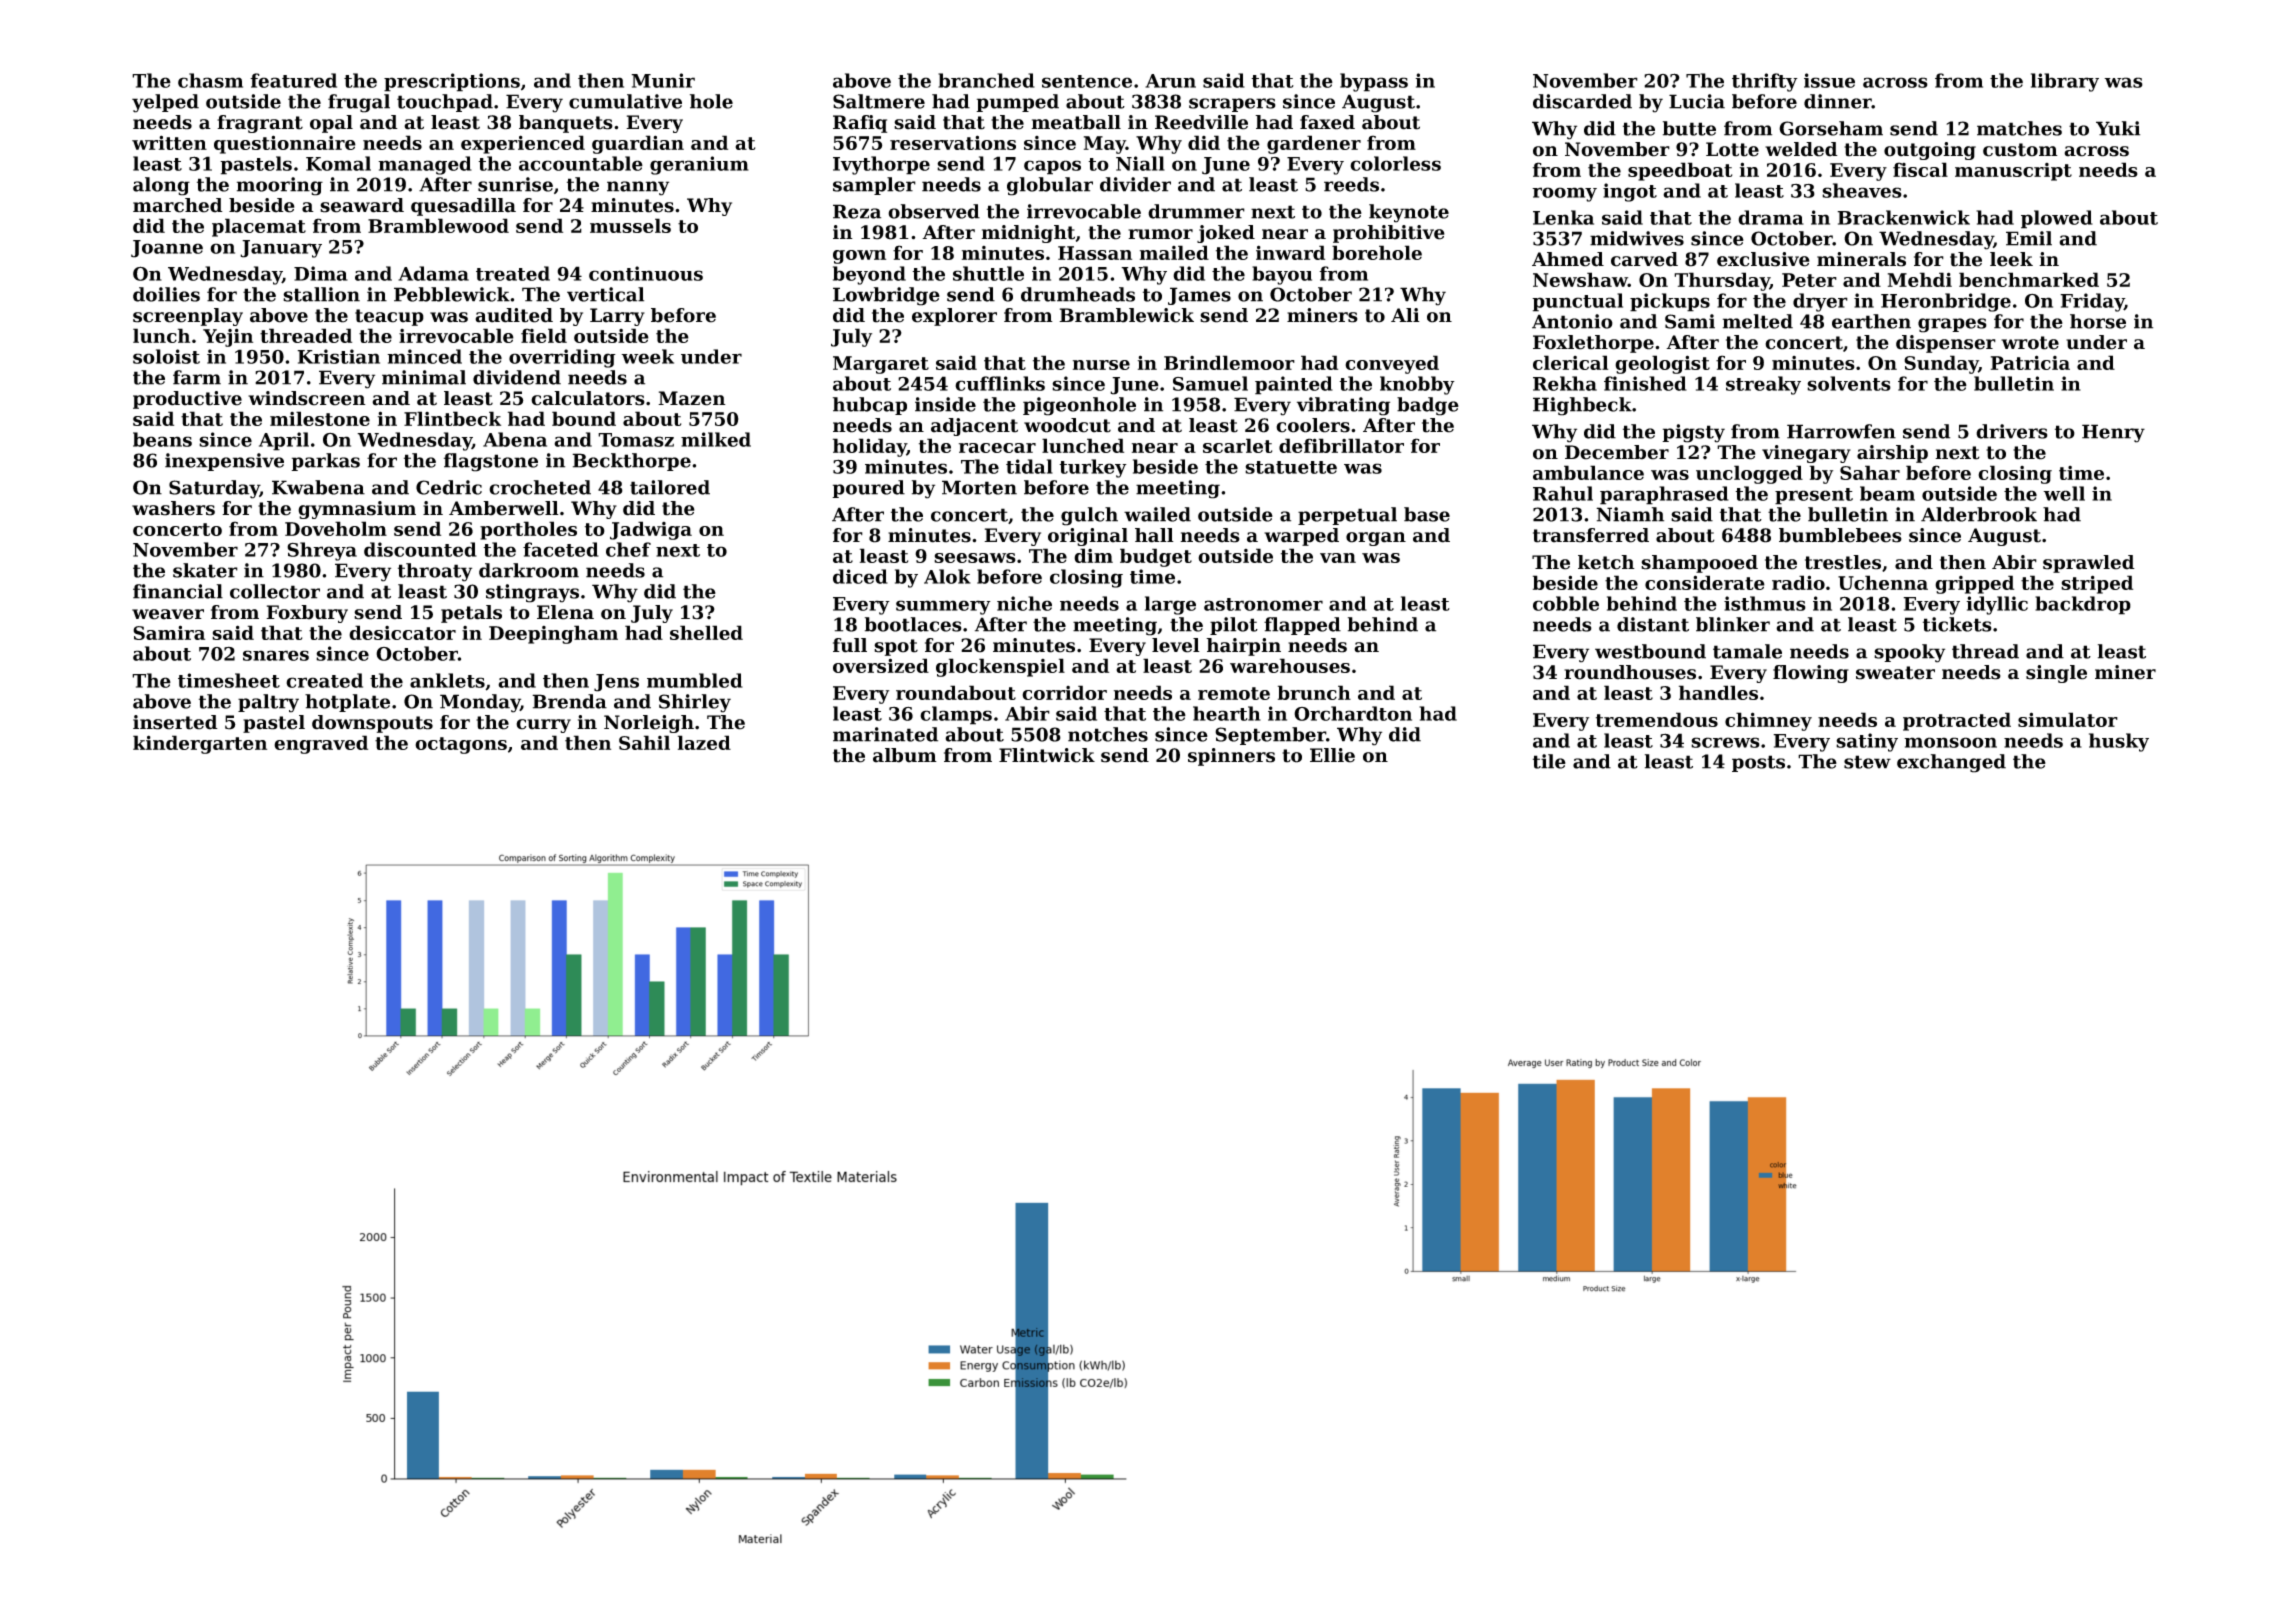  Describe the element at coordinates (1332, 755) in the image. I see `Ellie` at that location.
